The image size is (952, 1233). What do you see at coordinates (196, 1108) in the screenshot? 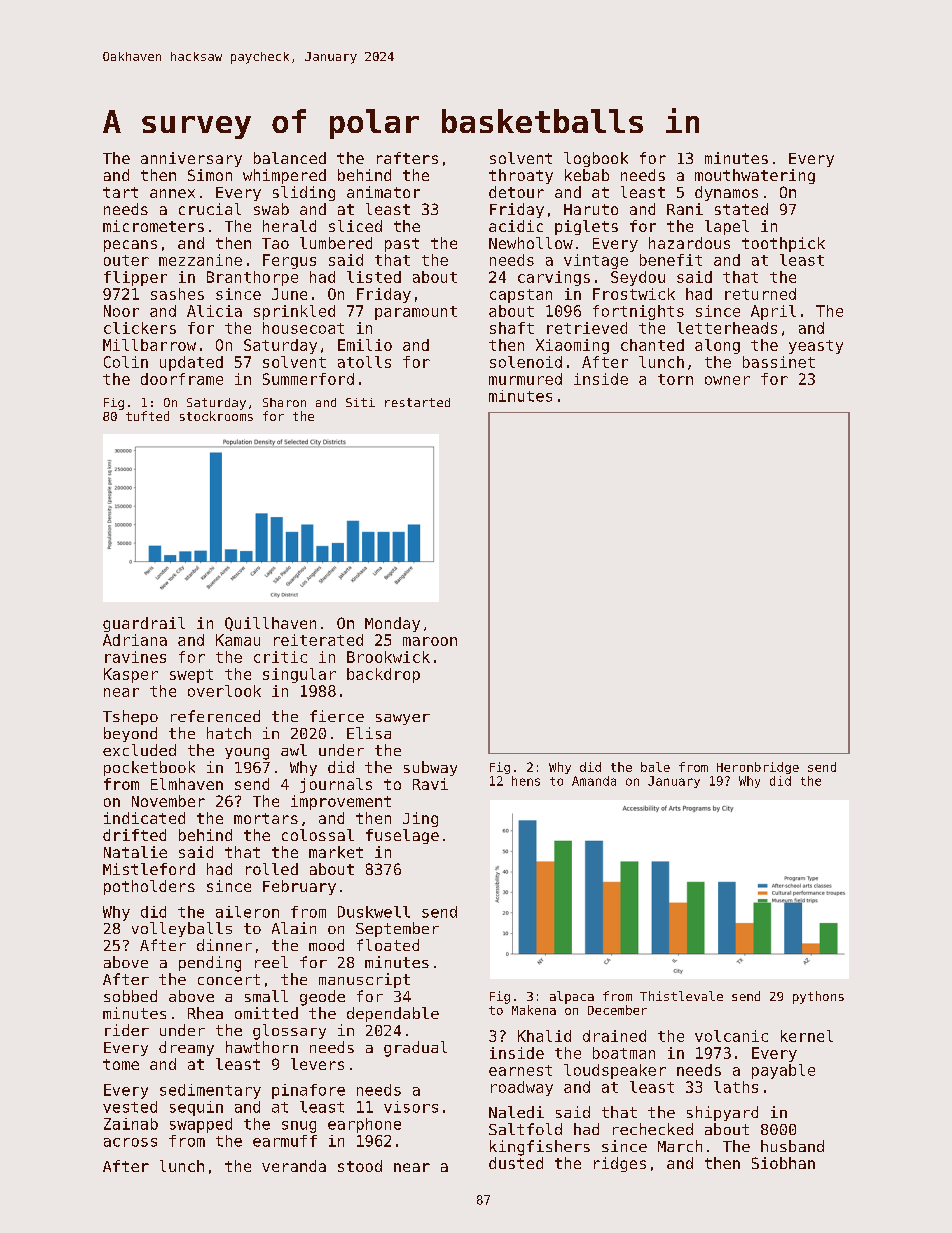
I see `sequin` at bounding box center [196, 1108].
